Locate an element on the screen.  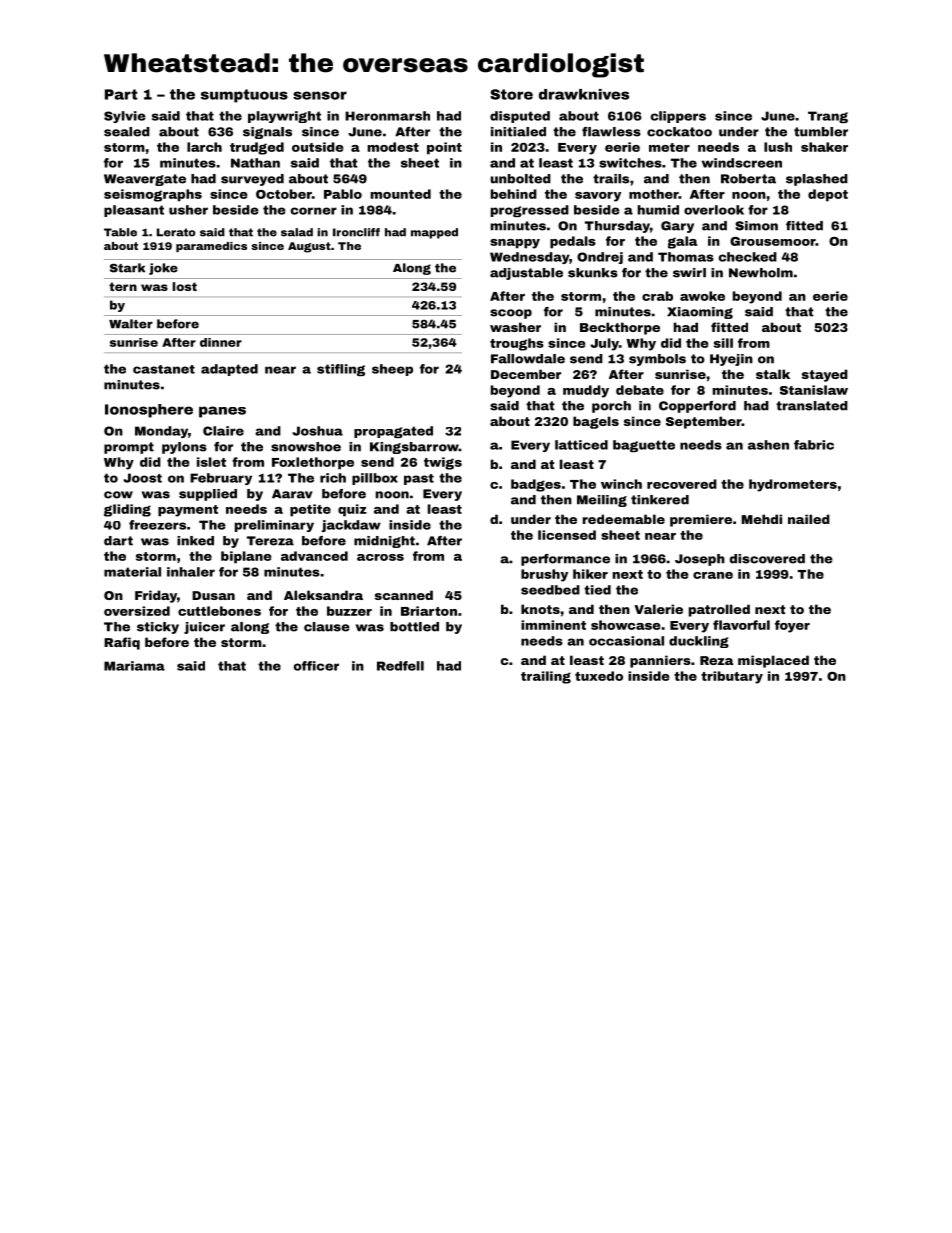
sumptuous is located at coordinates (244, 96).
